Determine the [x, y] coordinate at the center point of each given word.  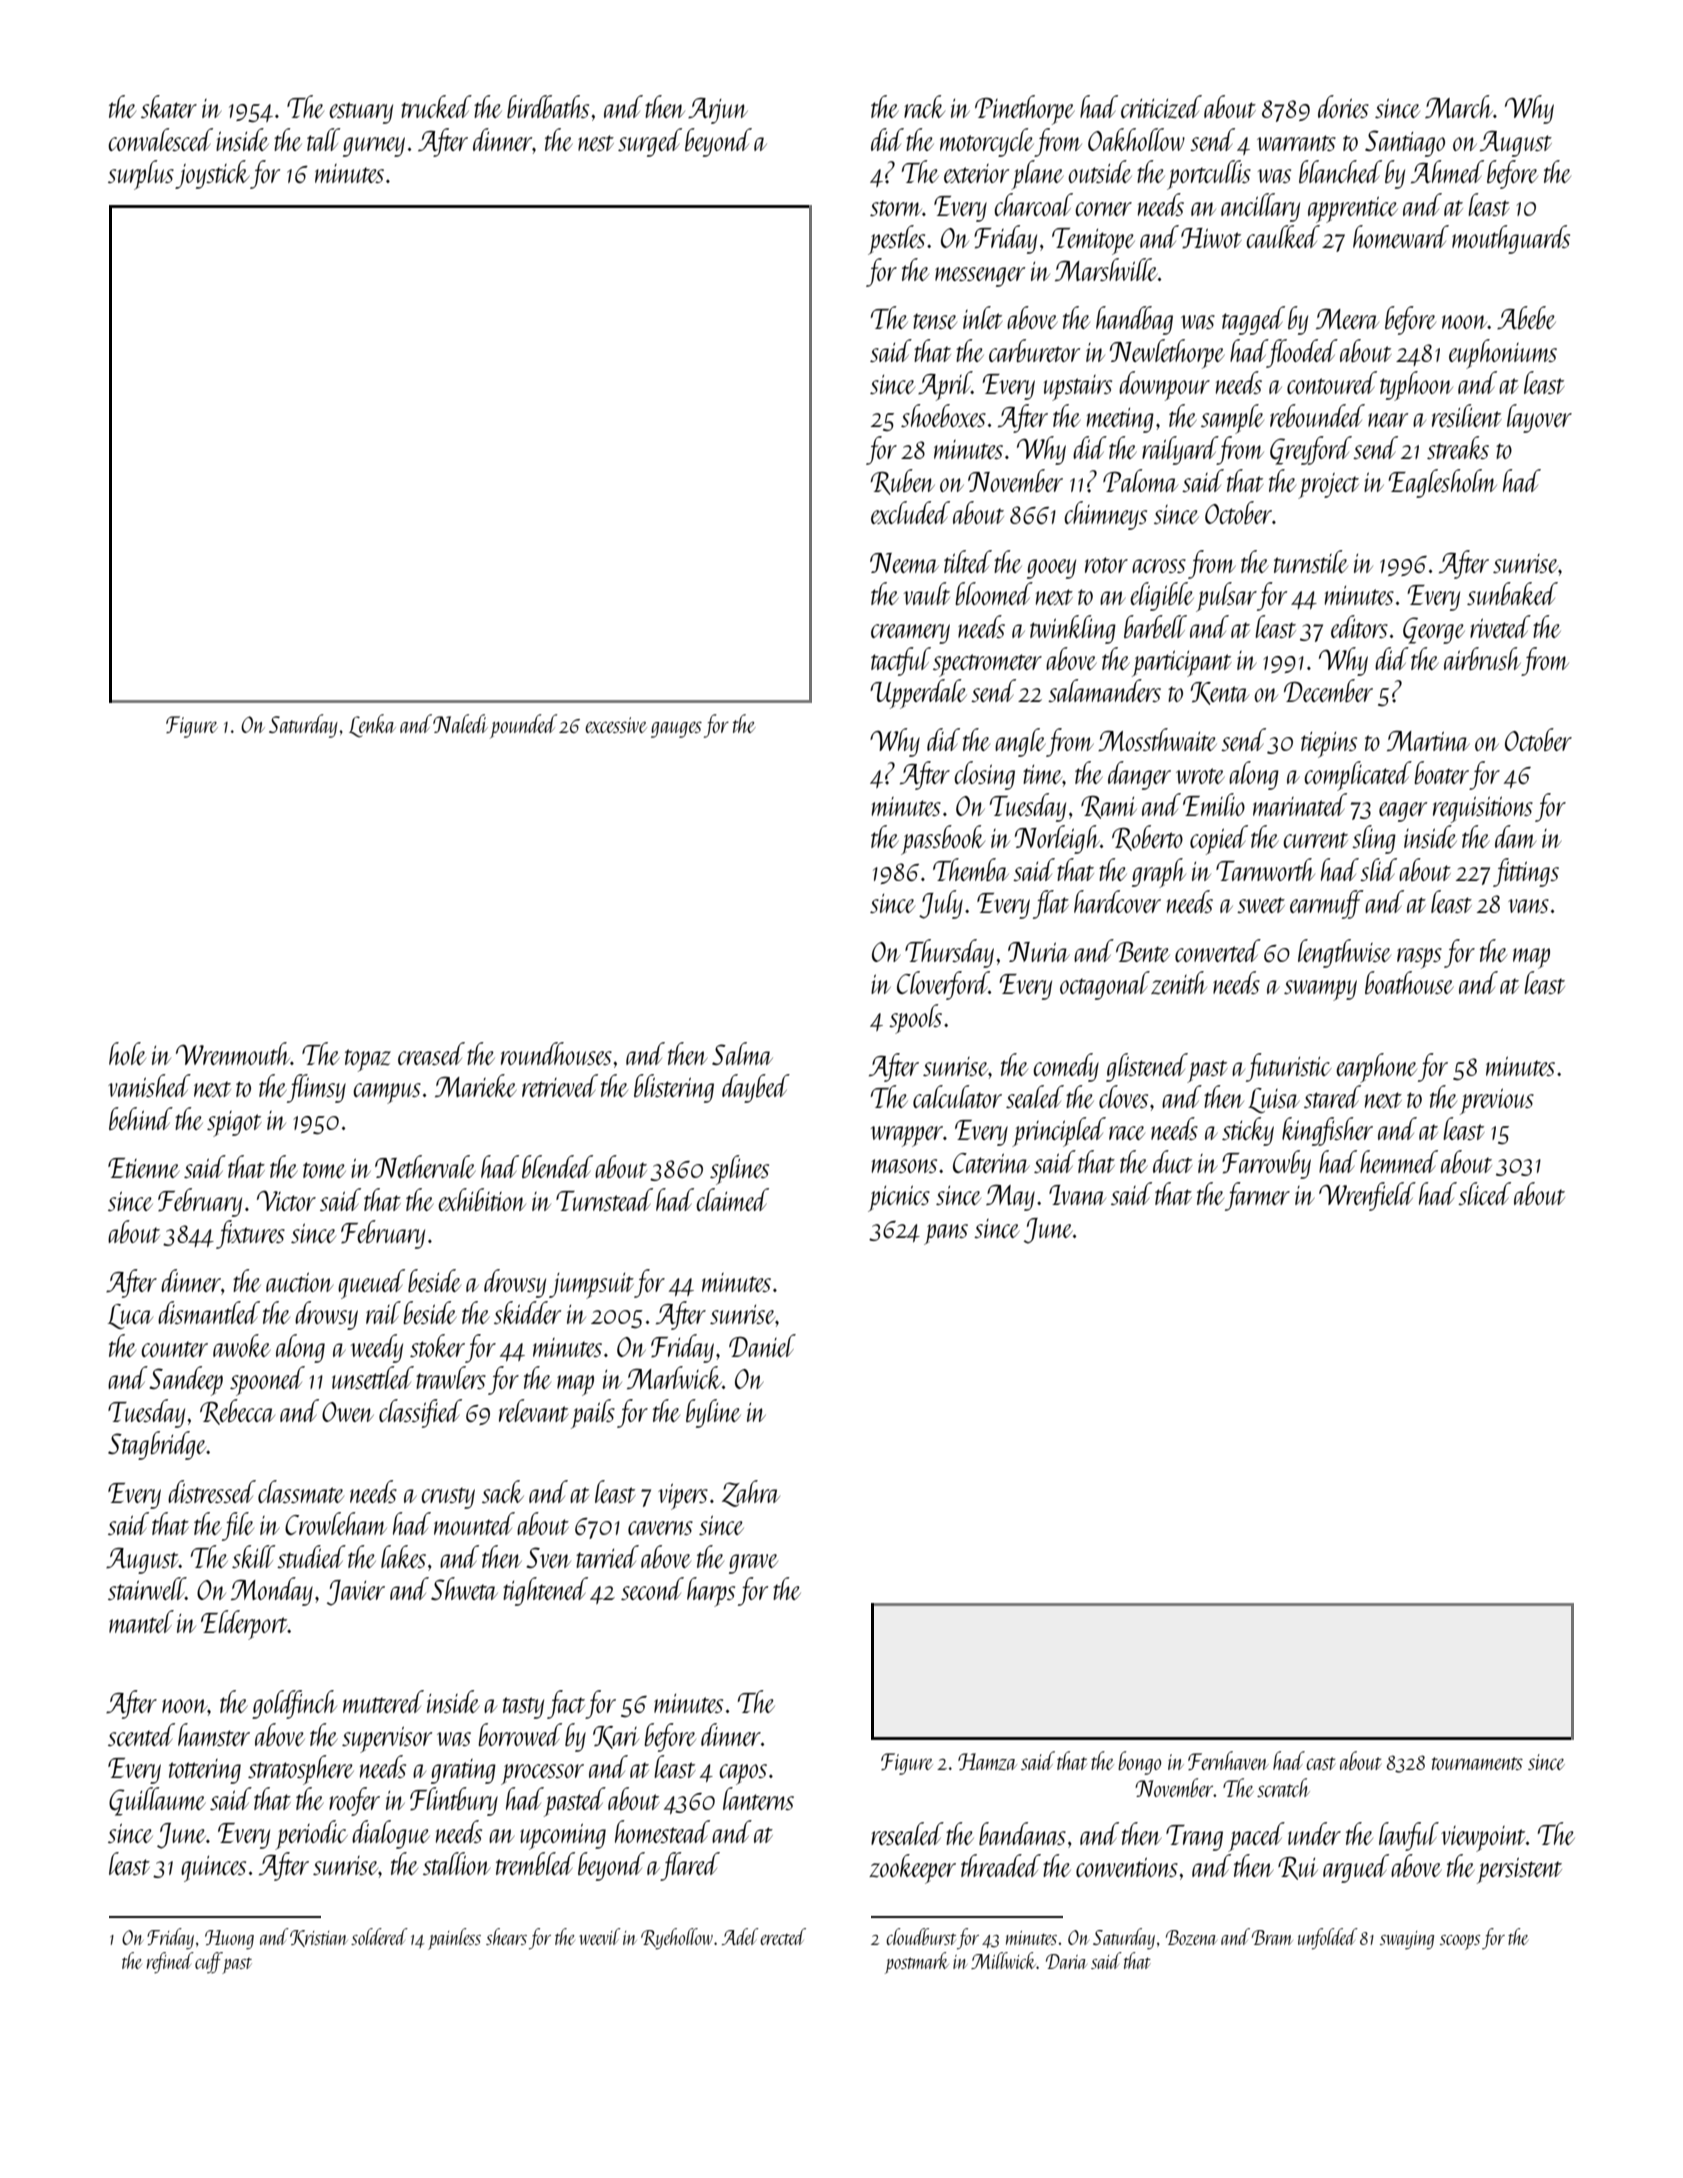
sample [1232, 419]
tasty [523, 1708]
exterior [976, 173]
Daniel [762, 1345]
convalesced [160, 139]
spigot [234, 1124]
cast [1320, 1763]
